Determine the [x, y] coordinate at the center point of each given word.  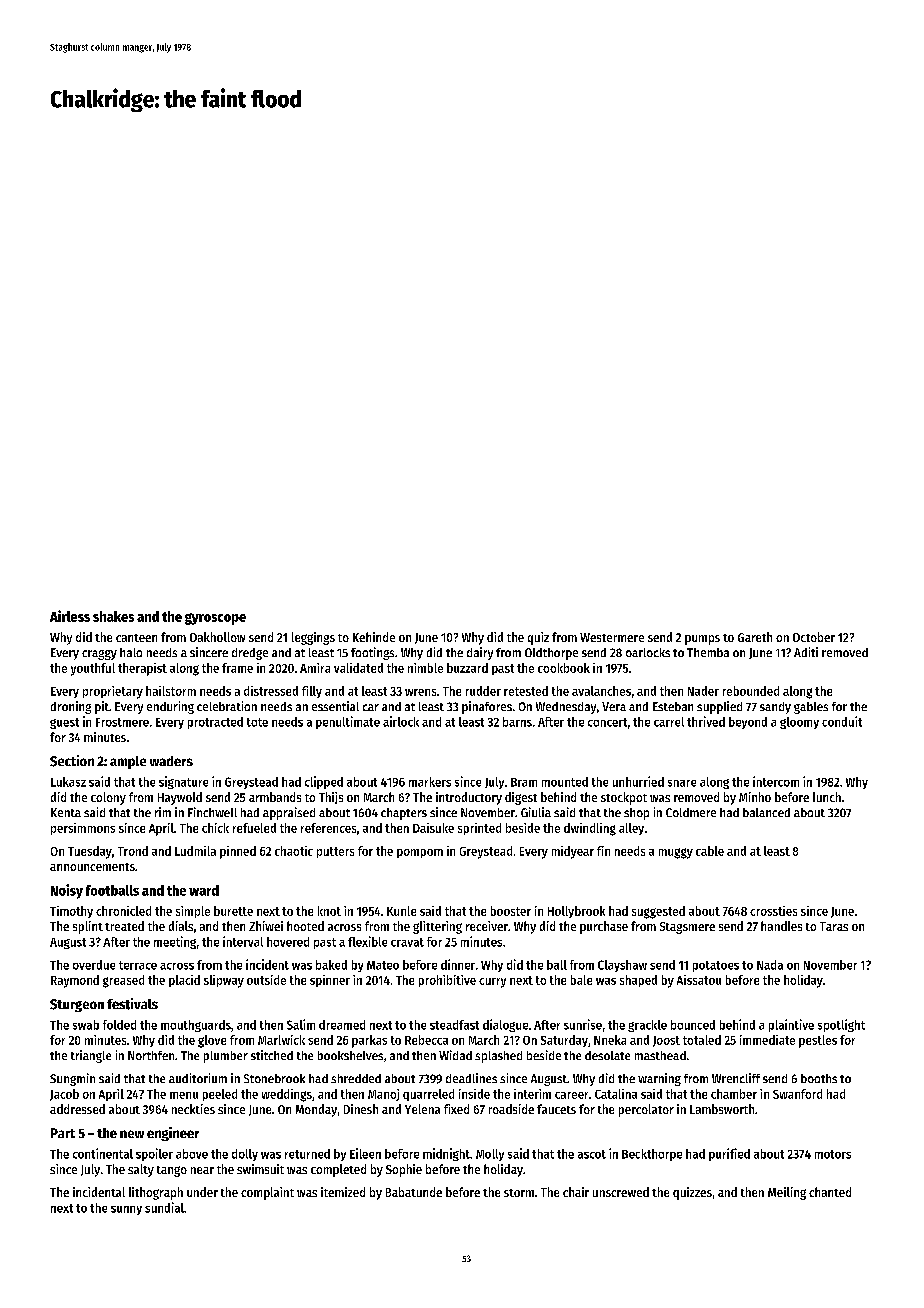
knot [329, 911]
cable [710, 851]
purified [729, 1154]
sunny [126, 1210]
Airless [70, 616]
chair [576, 1192]
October [814, 637]
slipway [224, 981]
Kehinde [374, 637]
